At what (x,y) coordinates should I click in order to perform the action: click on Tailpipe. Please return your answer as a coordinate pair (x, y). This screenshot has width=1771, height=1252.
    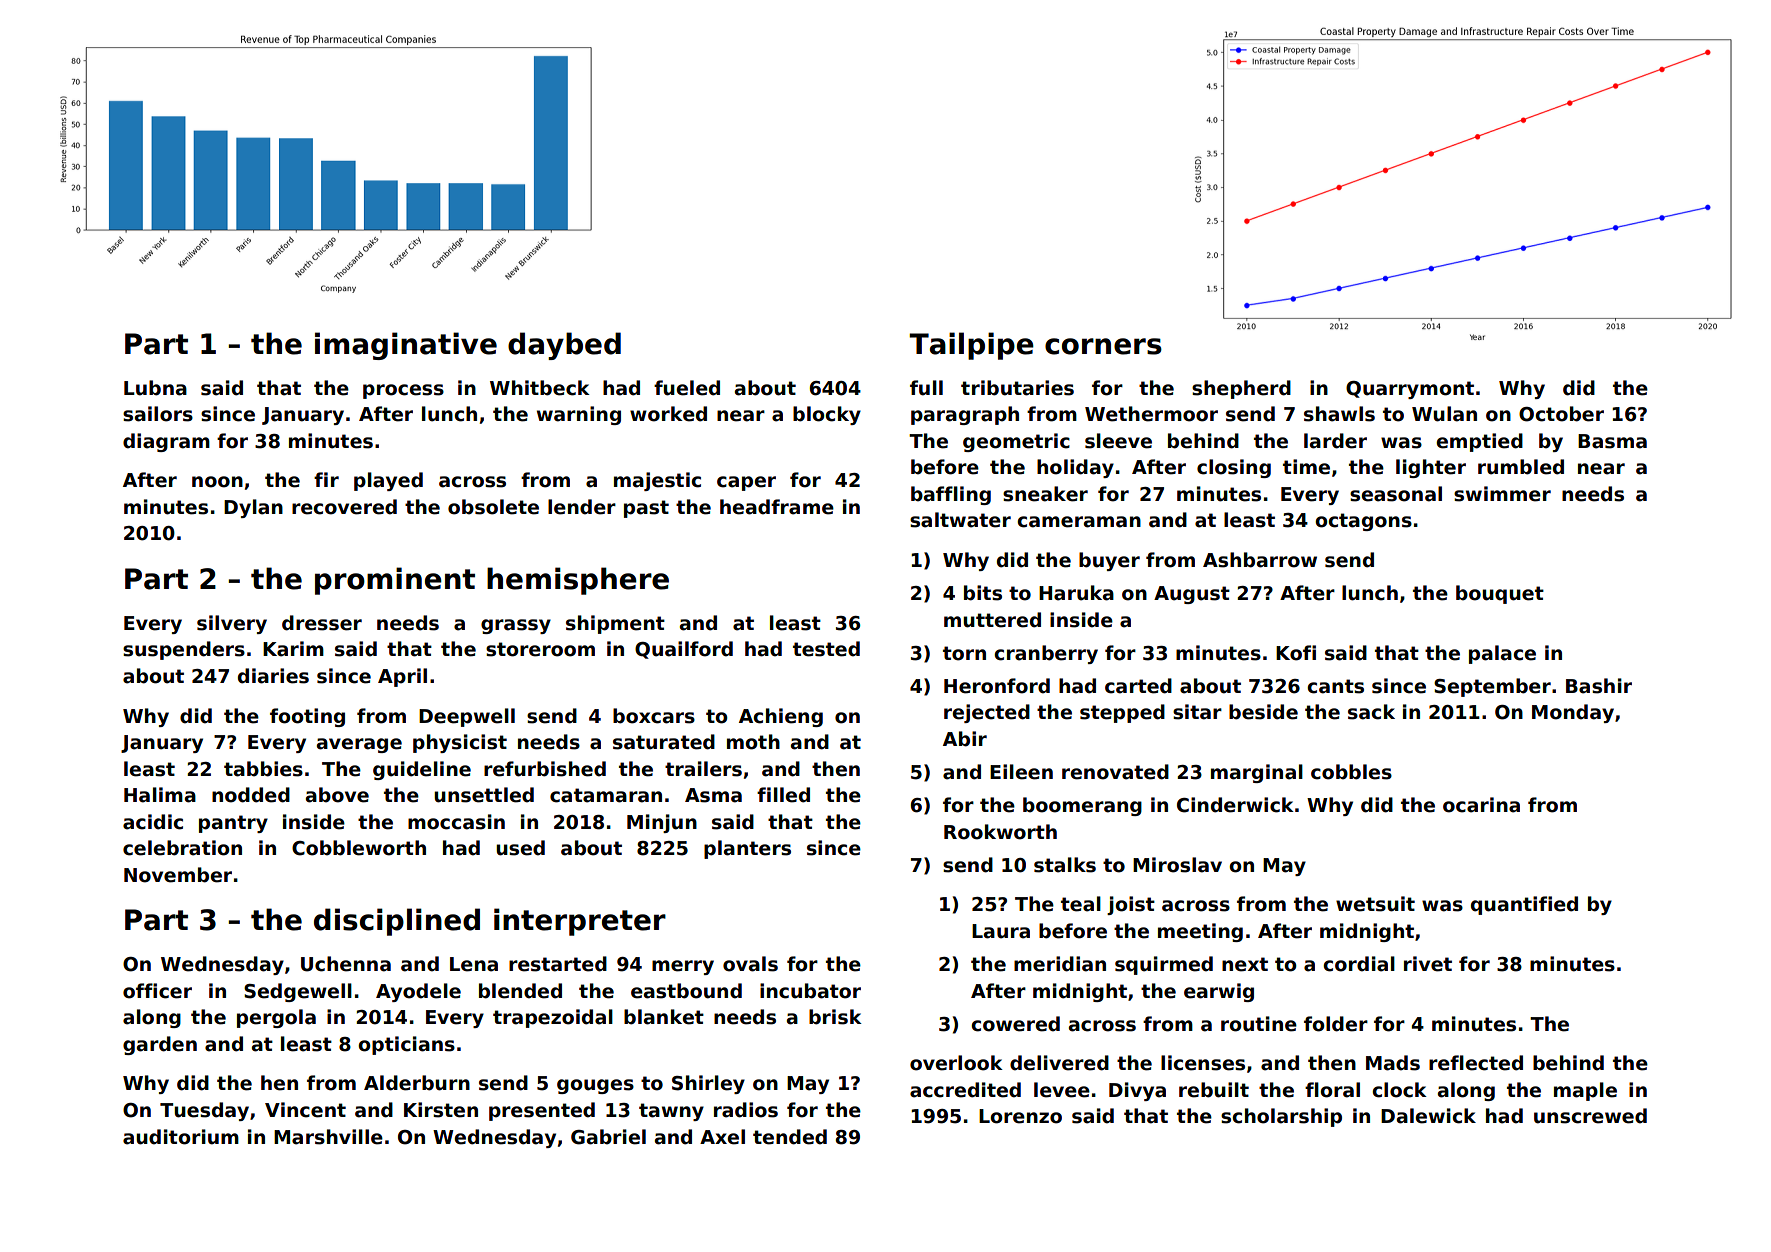
    Looking at the image, I should click on (971, 346).
